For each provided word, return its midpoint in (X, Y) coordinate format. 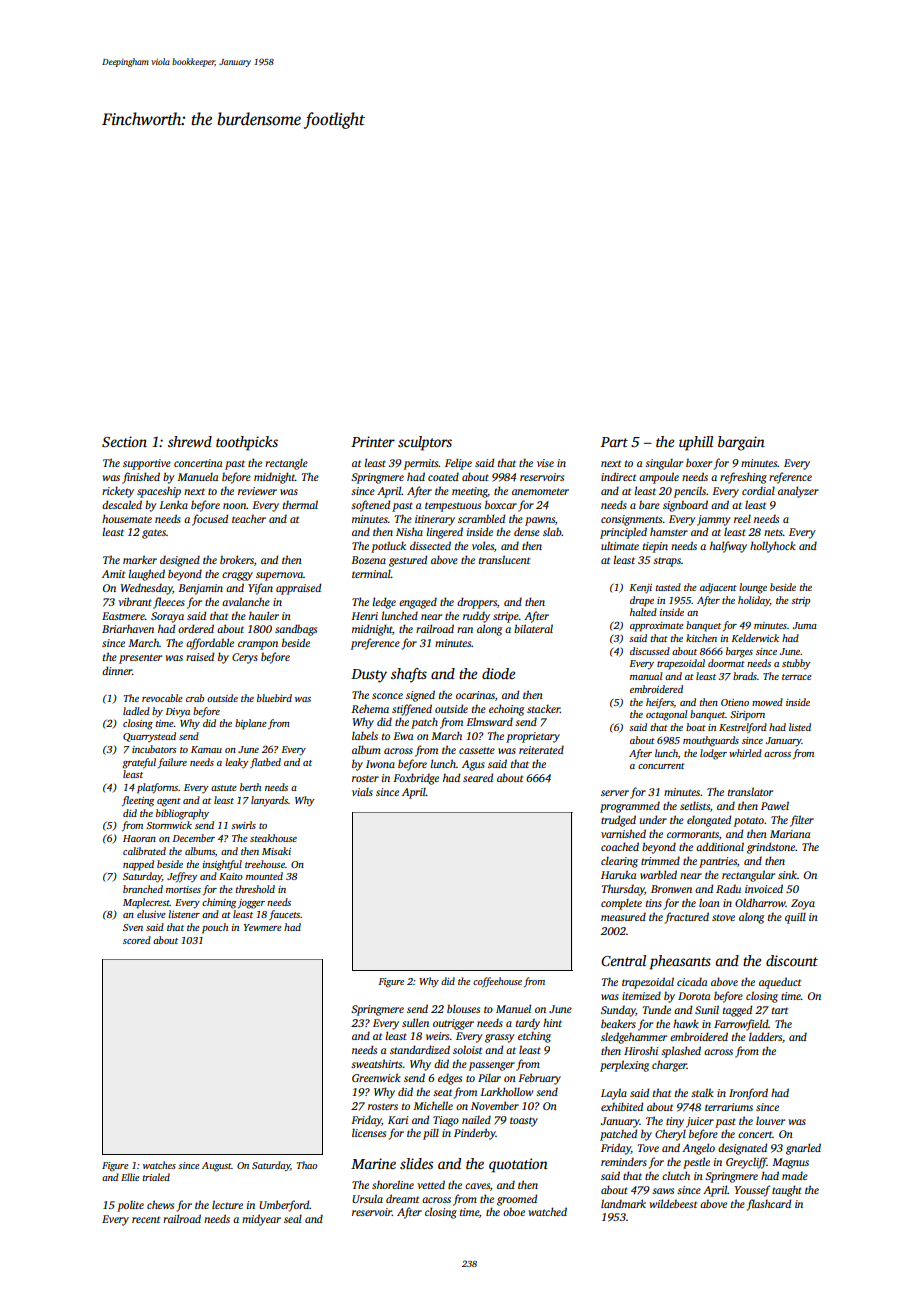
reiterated (541, 749)
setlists (695, 805)
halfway (728, 547)
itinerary (435, 520)
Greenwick (376, 1077)
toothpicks (247, 443)
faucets (284, 915)
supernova (279, 576)
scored (137, 940)
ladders (765, 1036)
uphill (696, 443)
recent (146, 1219)
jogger (251, 904)
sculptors (425, 443)
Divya (178, 713)
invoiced (764, 888)
